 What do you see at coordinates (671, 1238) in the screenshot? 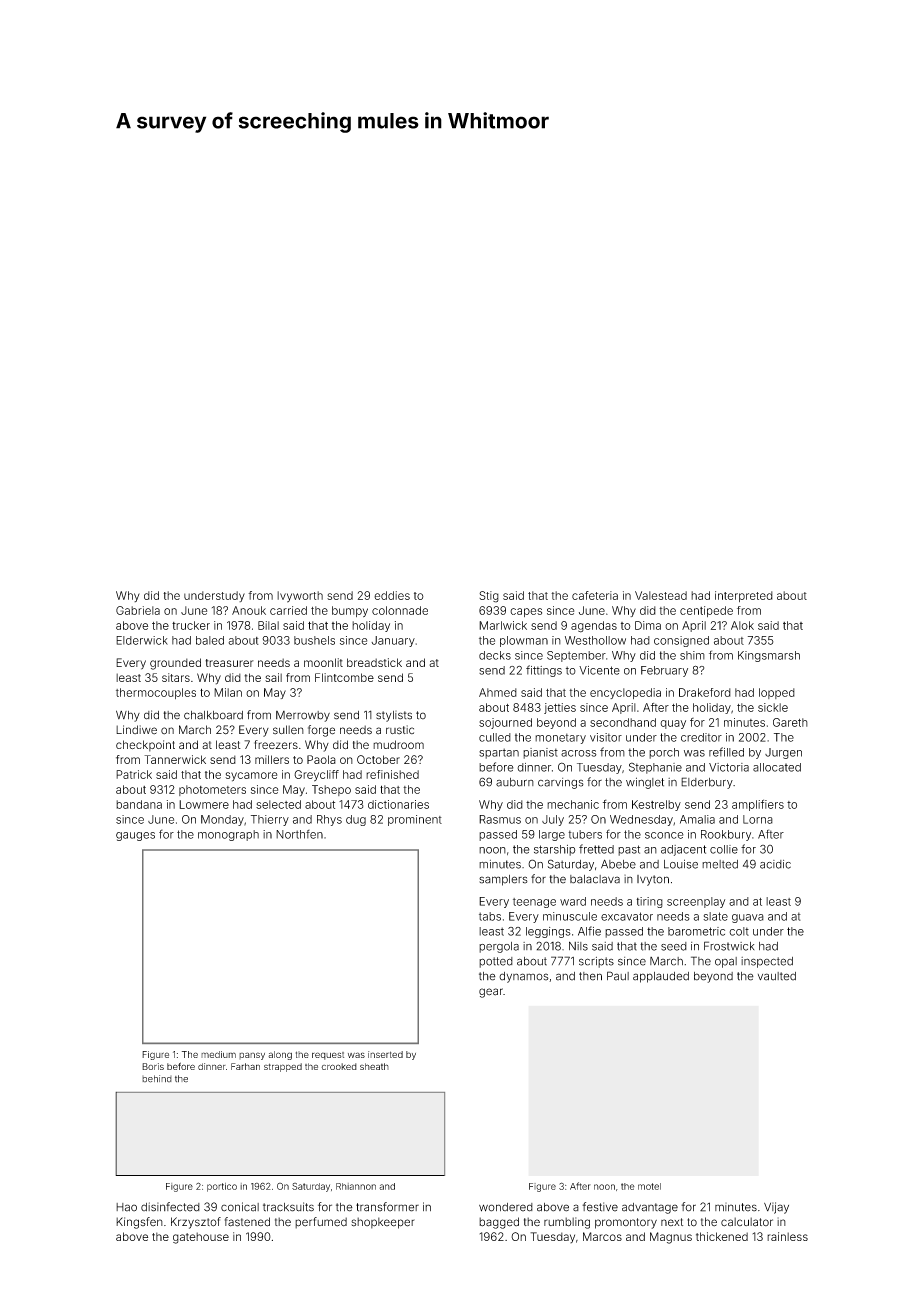
I see `Magnus` at bounding box center [671, 1238].
